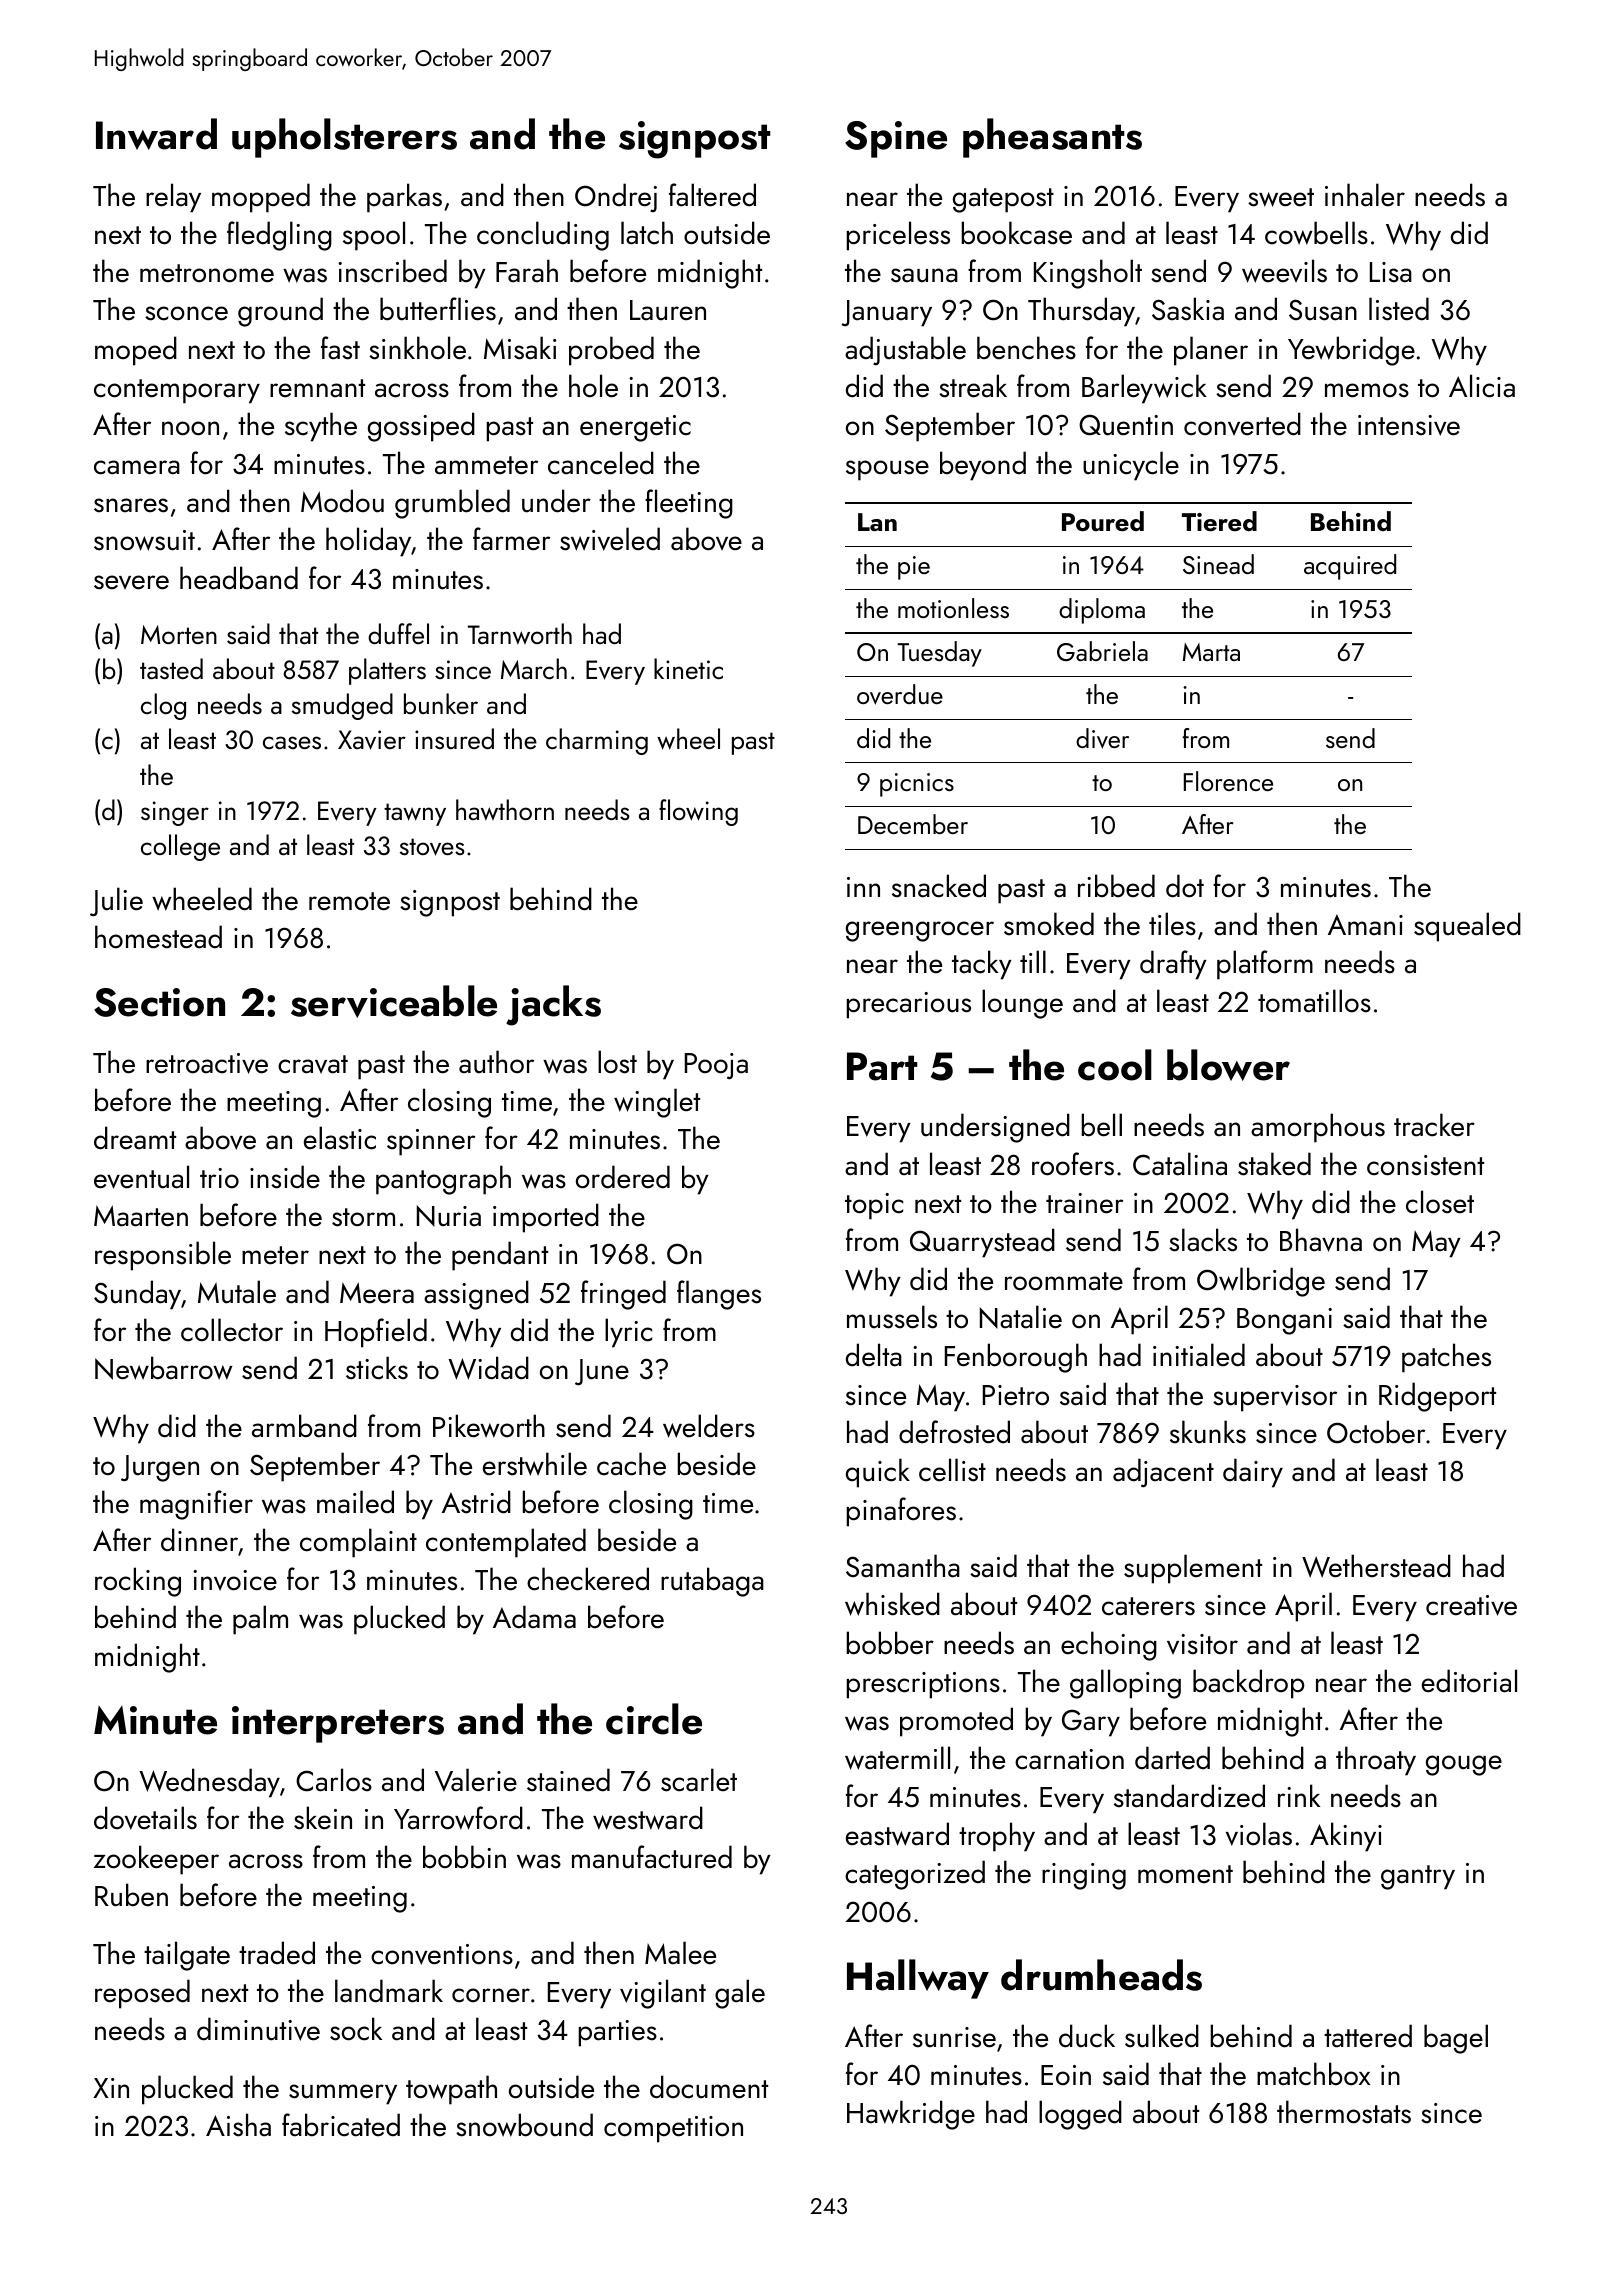  What do you see at coordinates (343, 2094) in the screenshot?
I see `summery` at bounding box center [343, 2094].
